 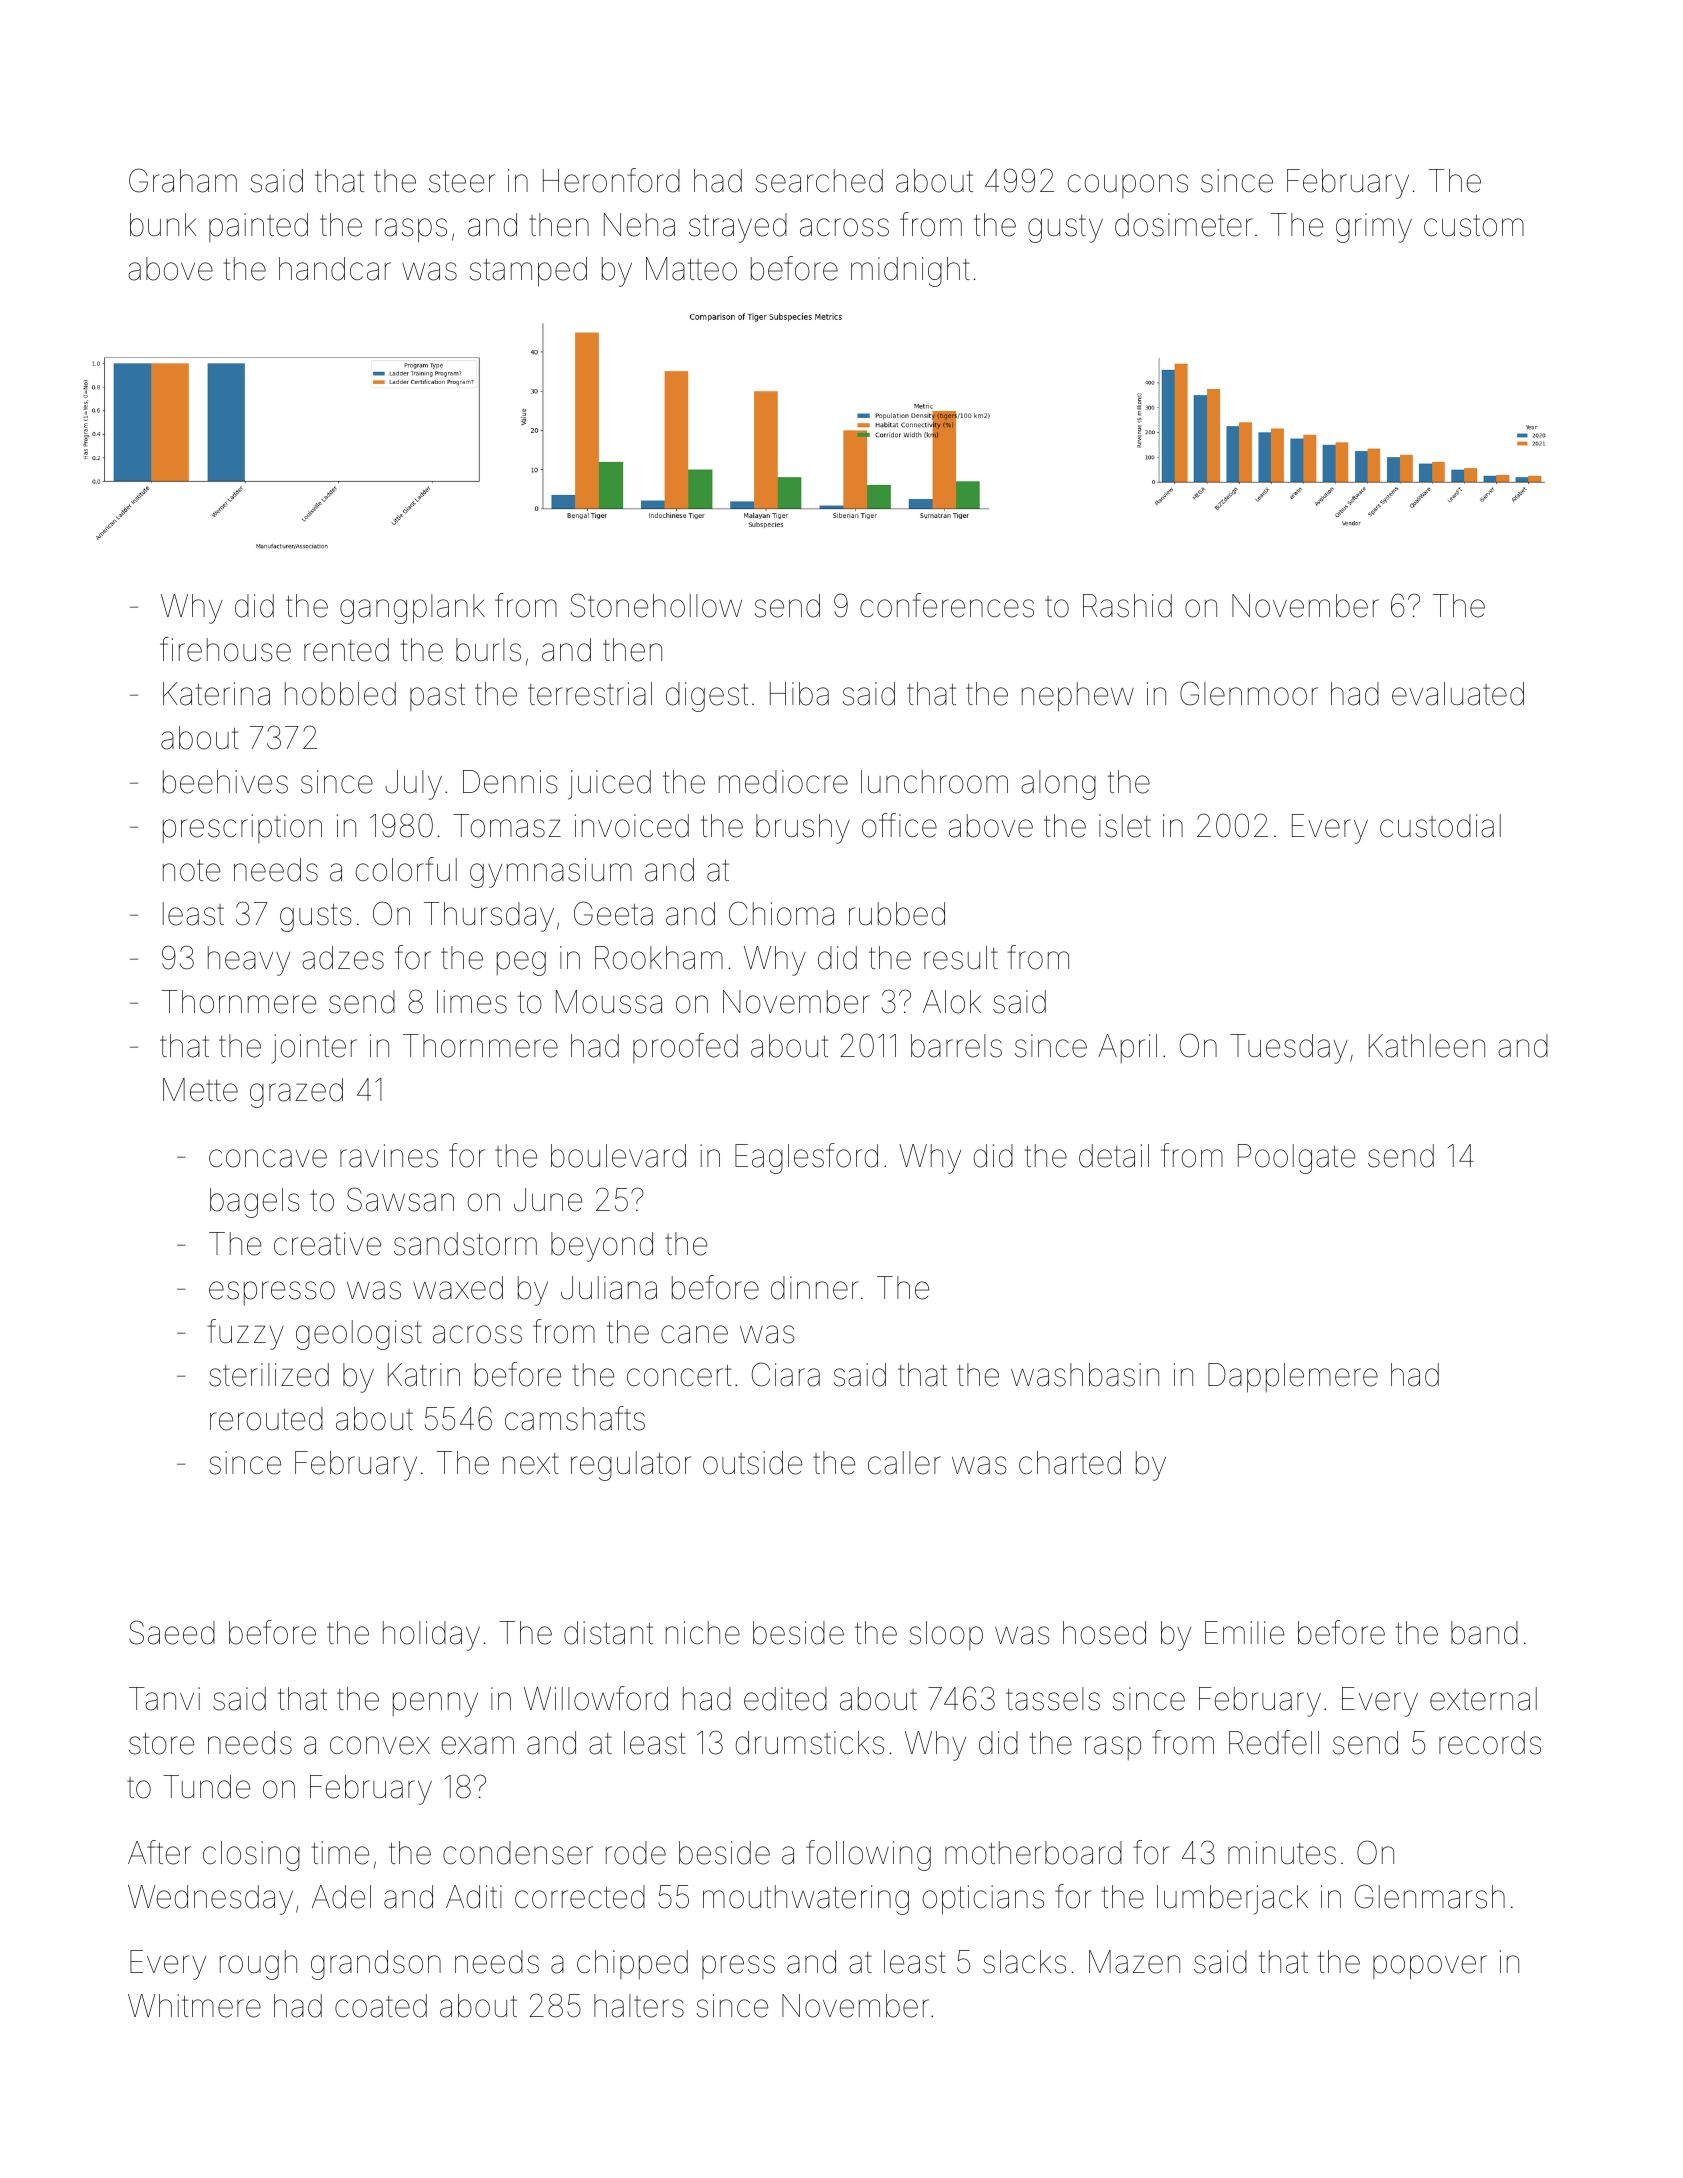 What do you see at coordinates (412, 609) in the screenshot?
I see `gangplank` at bounding box center [412, 609].
